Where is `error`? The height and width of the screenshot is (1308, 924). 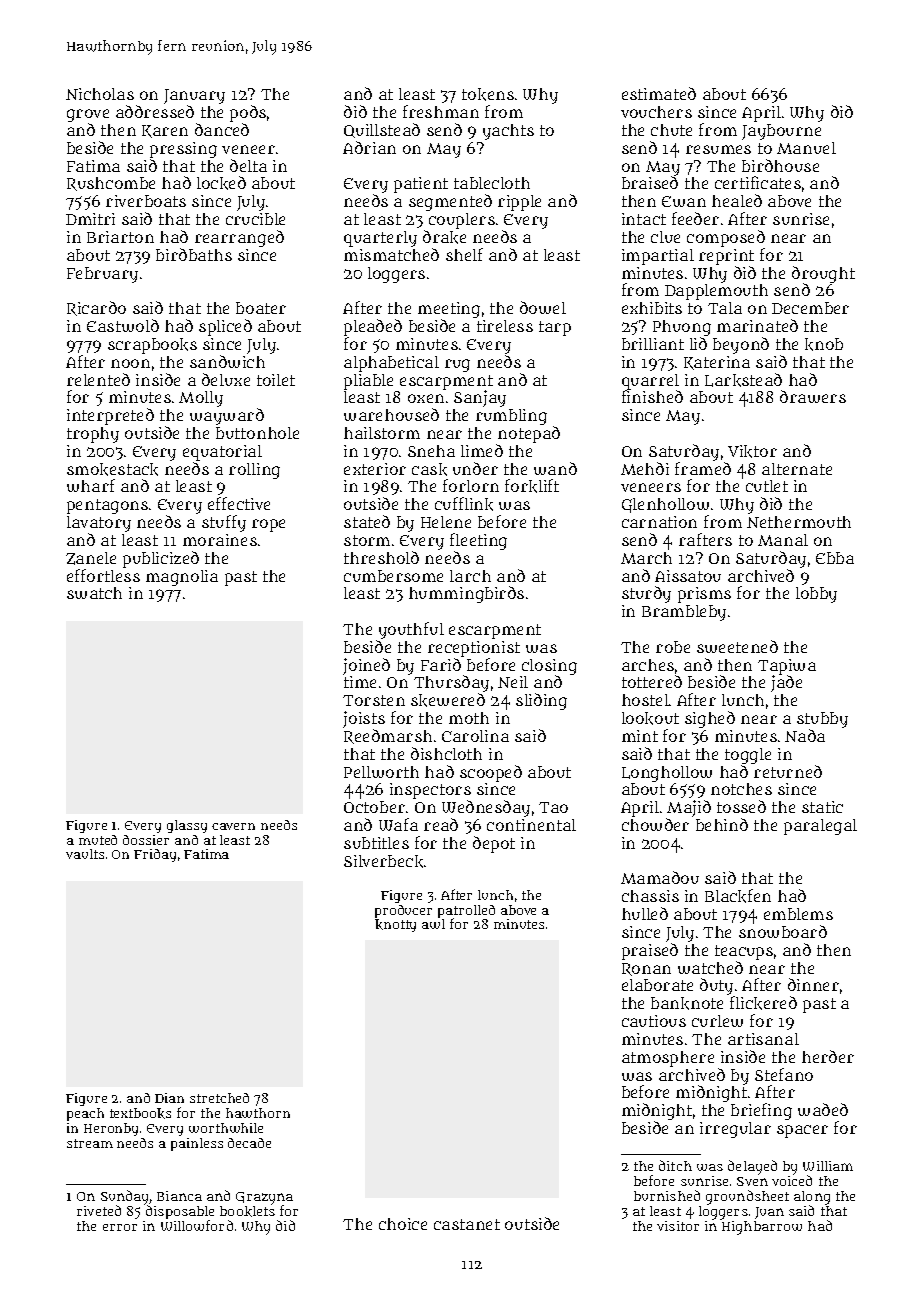 error is located at coordinates (120, 1227).
